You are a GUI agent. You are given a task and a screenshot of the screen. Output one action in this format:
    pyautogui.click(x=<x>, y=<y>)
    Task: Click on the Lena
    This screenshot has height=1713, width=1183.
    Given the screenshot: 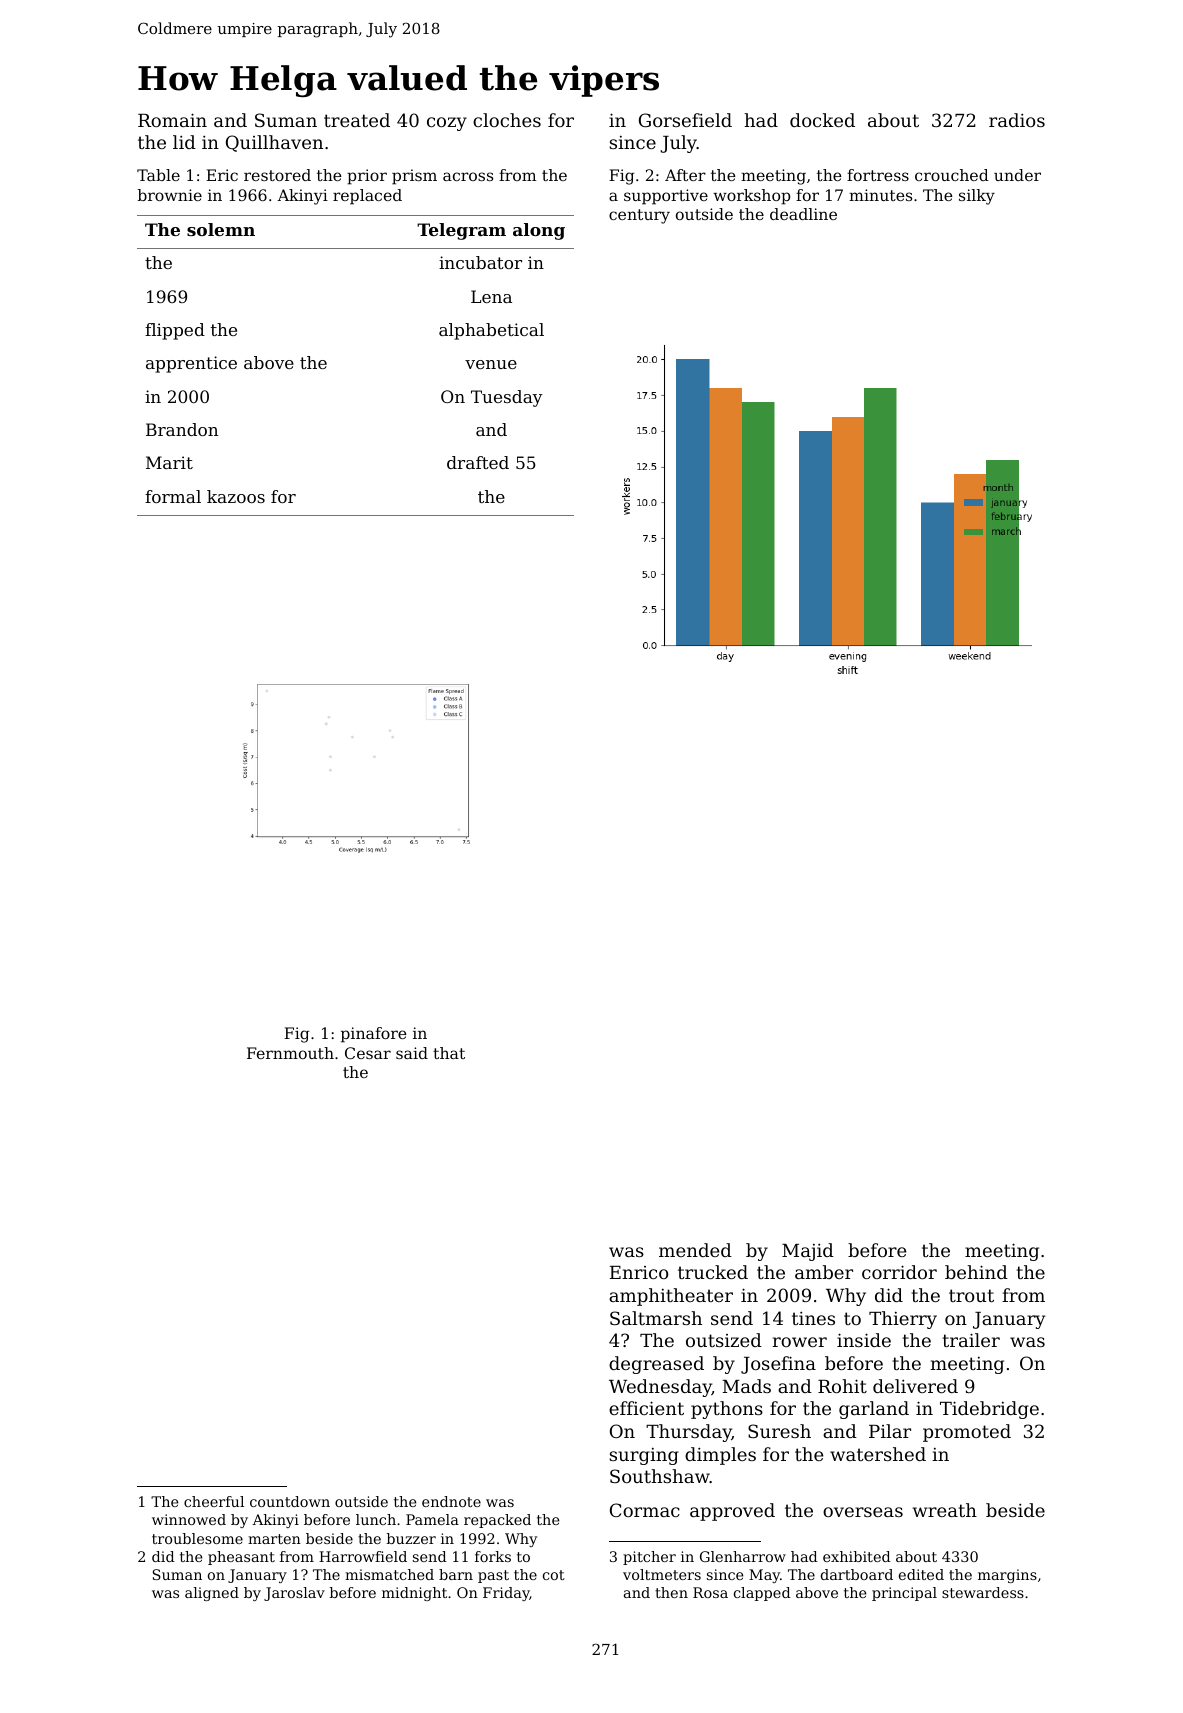 What is the action you would take?
    pyautogui.click(x=491, y=296)
